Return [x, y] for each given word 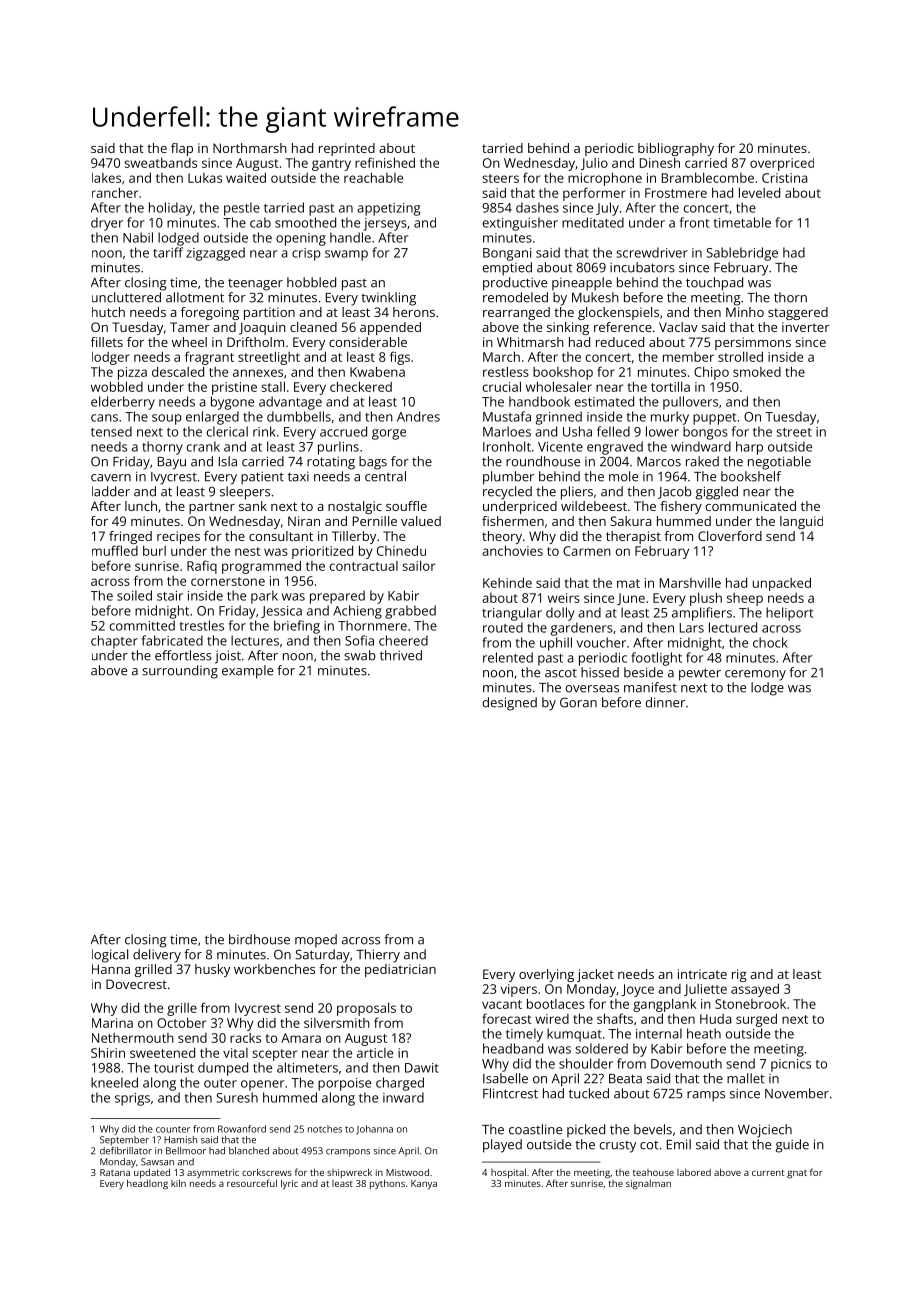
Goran [578, 702]
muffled [115, 550]
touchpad [714, 284]
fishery [681, 507]
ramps [706, 1096]
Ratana [115, 1172]
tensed [111, 431]
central [385, 476]
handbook [539, 401]
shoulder [586, 1063]
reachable [373, 177]
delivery [157, 956]
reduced [620, 342]
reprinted [347, 149]
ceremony [755, 675]
